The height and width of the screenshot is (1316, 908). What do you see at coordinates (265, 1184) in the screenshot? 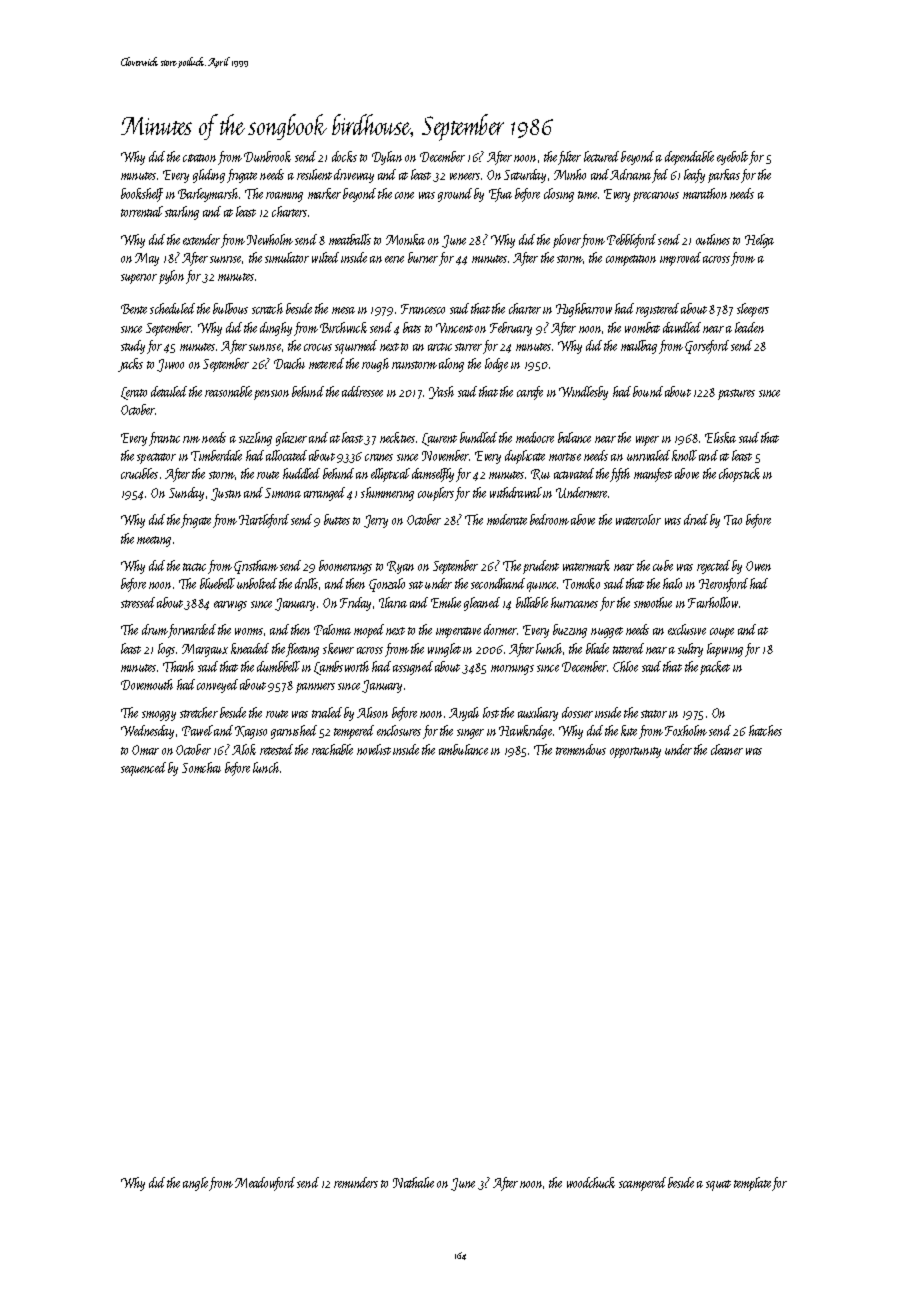
I see `Meadowford` at bounding box center [265, 1184].
